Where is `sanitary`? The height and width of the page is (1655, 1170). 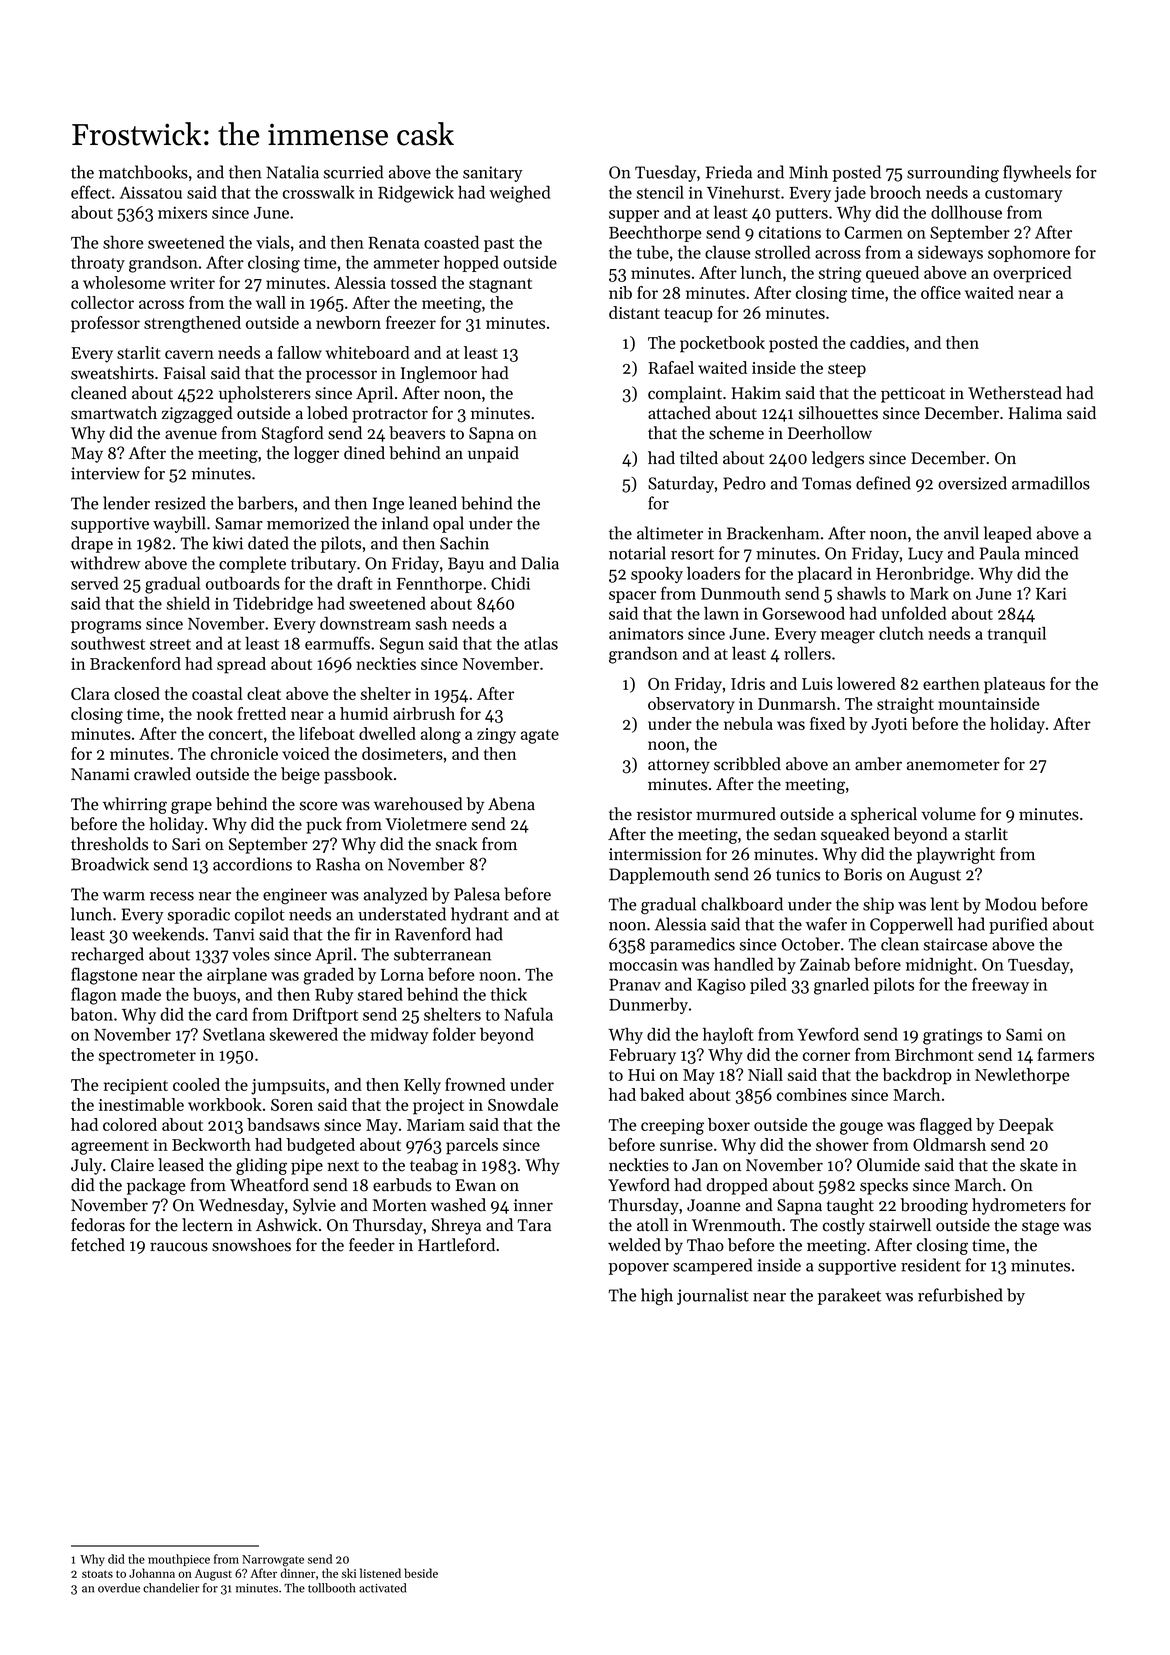
sanitary is located at coordinates (493, 174).
